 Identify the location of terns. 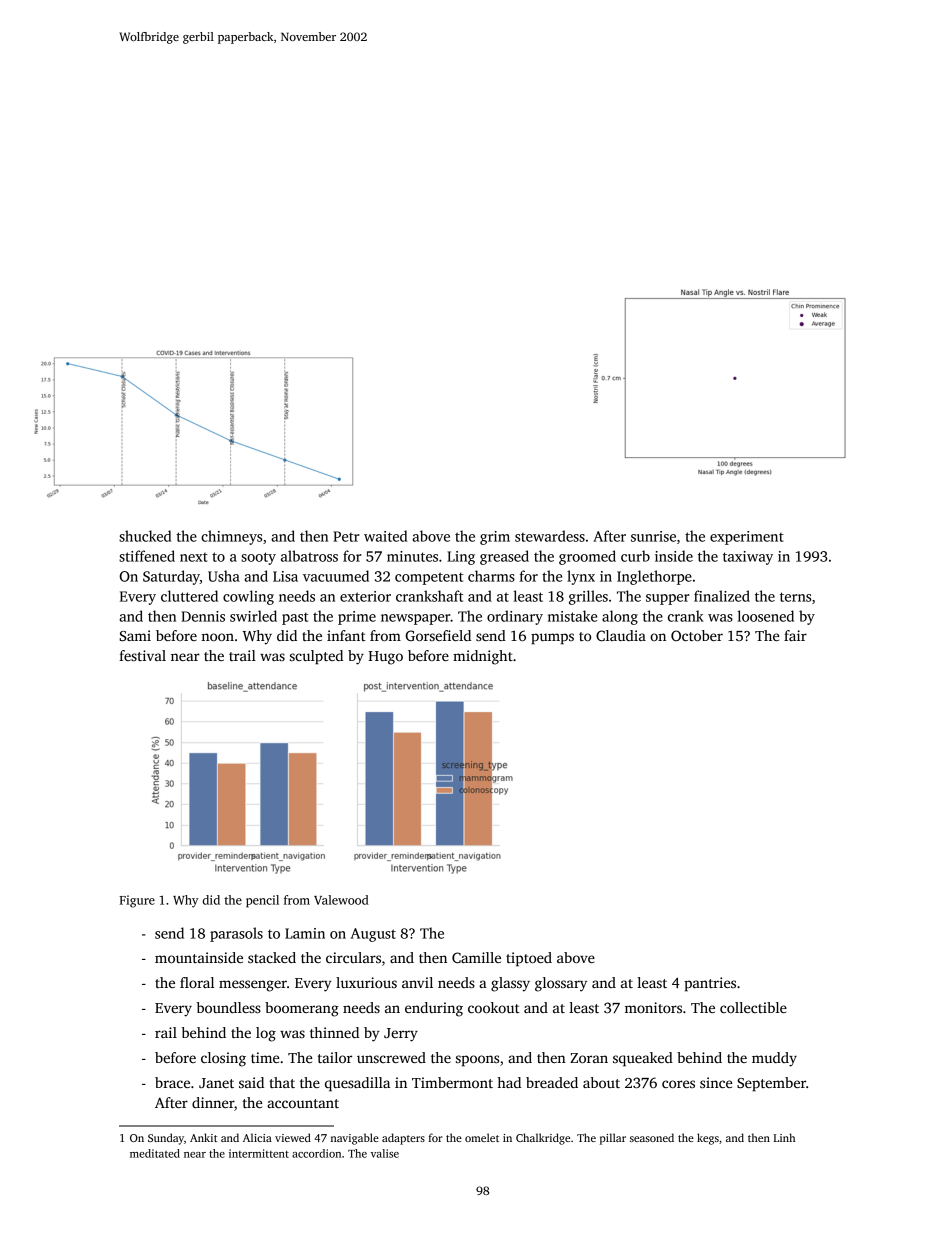
(795, 597).
